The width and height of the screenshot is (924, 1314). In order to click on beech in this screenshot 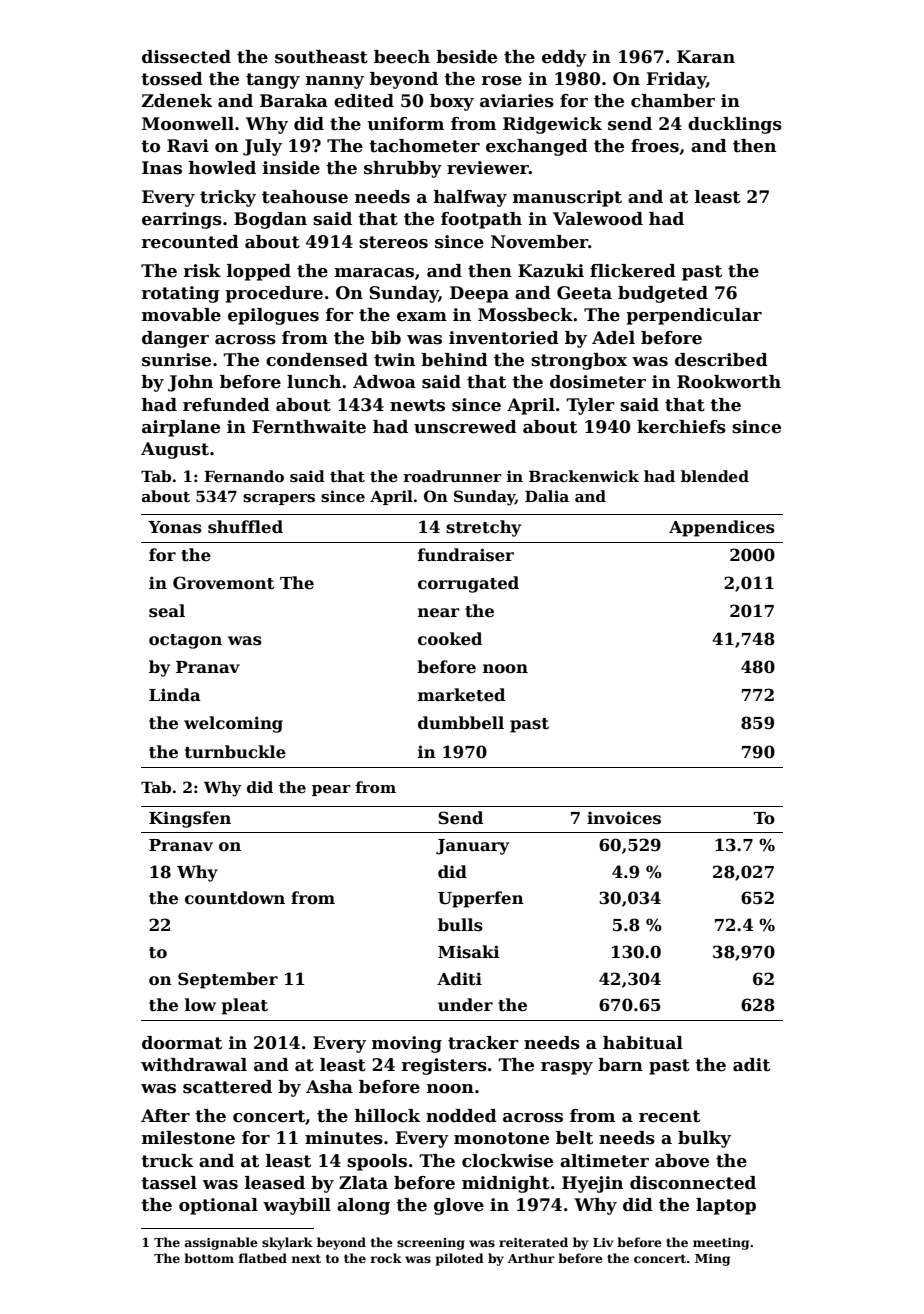, I will do `click(402, 57)`.
